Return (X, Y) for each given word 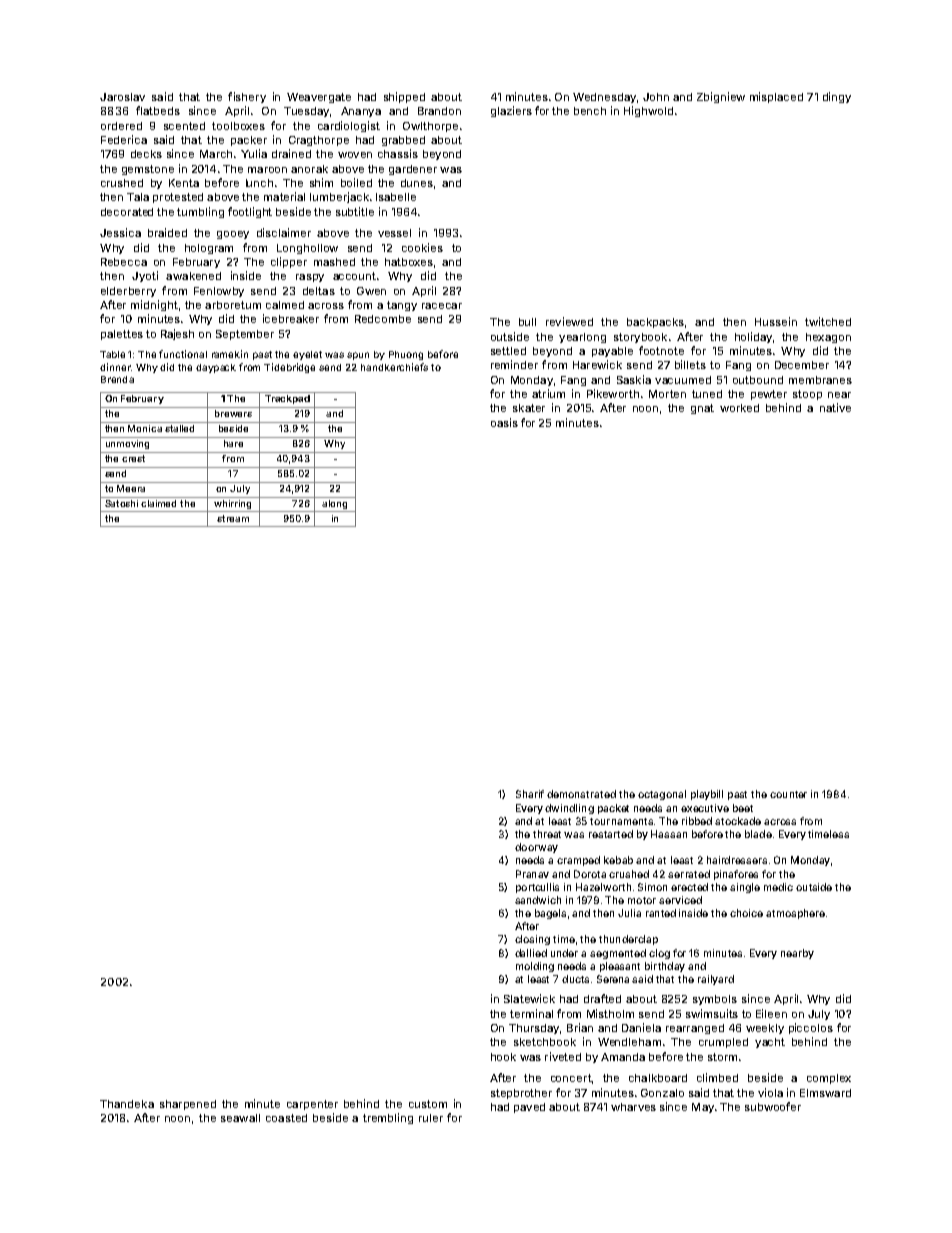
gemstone (148, 170)
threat (547, 834)
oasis (504, 422)
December (802, 365)
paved (529, 1108)
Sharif (530, 794)
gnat (702, 409)
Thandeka (127, 1104)
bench (590, 111)
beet (743, 808)
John (656, 97)
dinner (115, 367)
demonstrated (581, 794)
